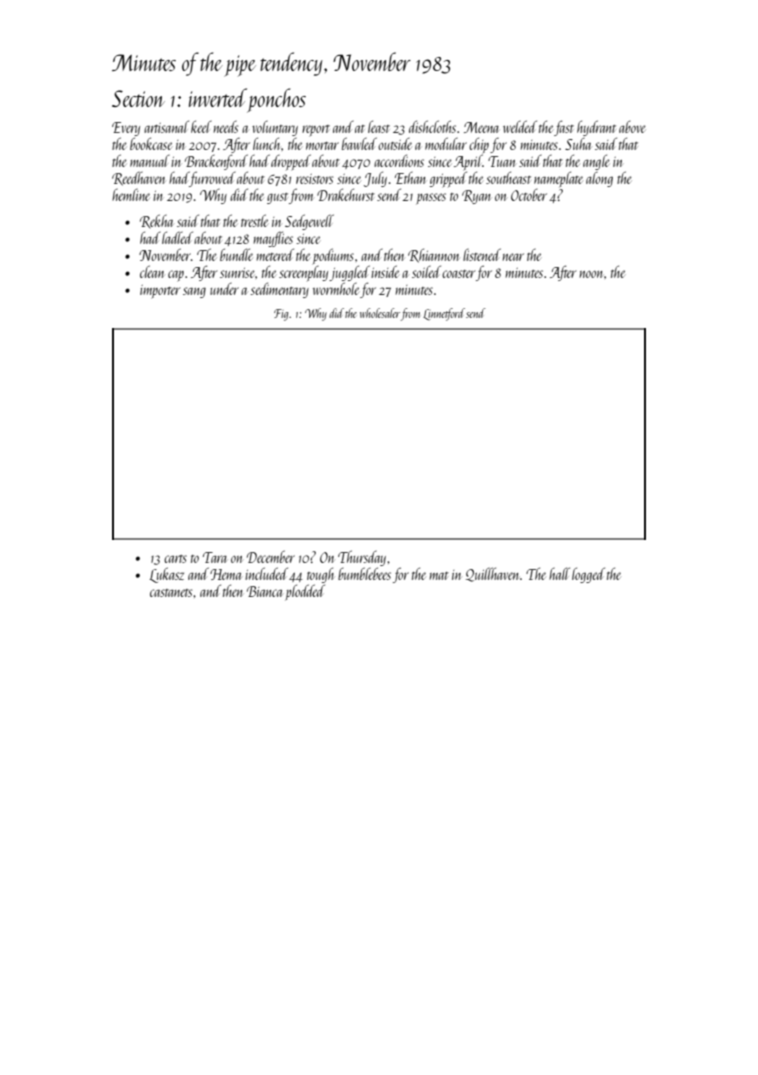 The width and height of the screenshot is (758, 1075). Describe the element at coordinates (444, 314) in the screenshot. I see `Linnetford` at that location.
